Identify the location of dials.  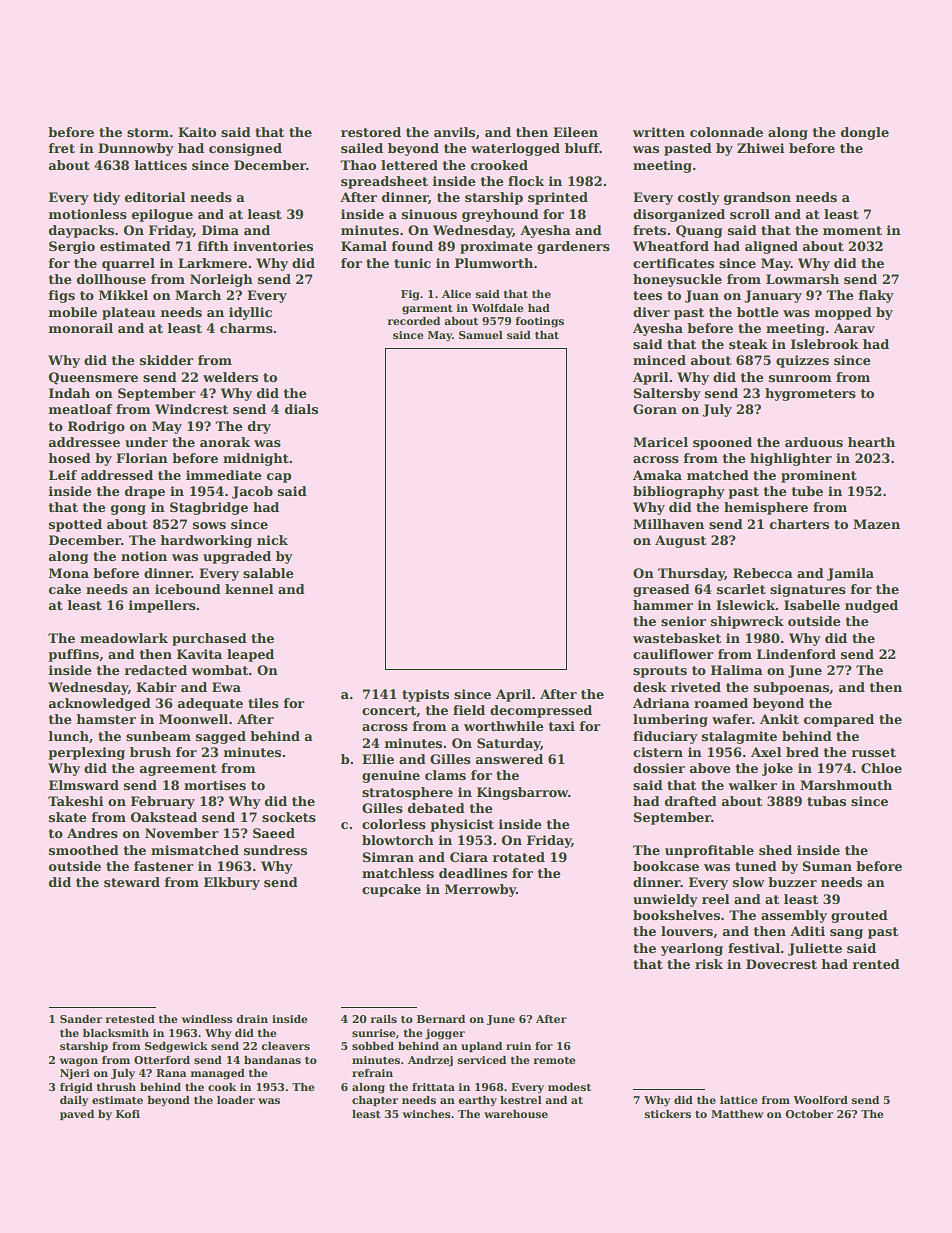
(301, 409).
